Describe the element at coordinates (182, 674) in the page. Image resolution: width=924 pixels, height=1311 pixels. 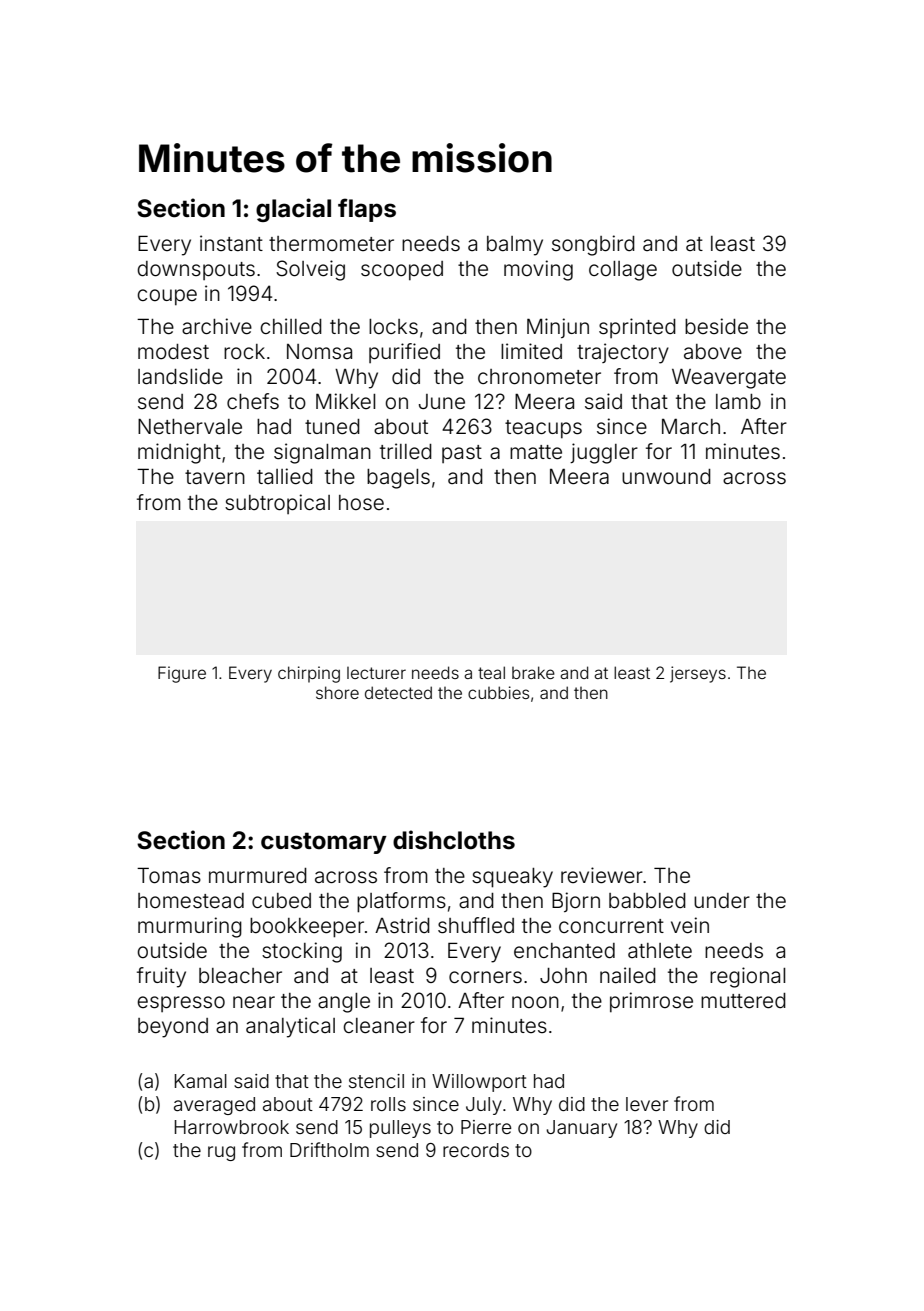
I see `Figure` at that location.
